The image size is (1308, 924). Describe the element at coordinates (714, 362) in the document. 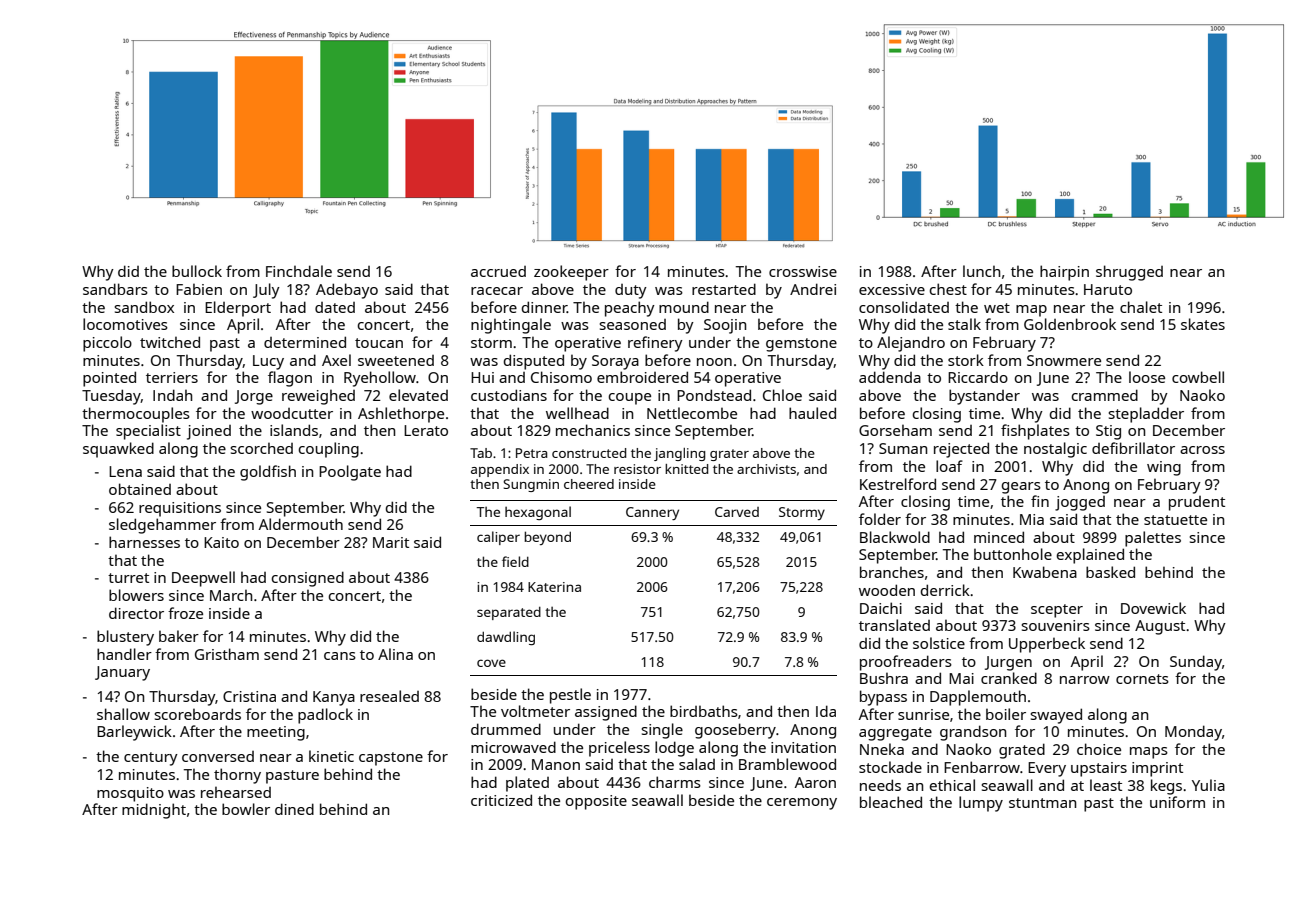

I see `noon` at that location.
